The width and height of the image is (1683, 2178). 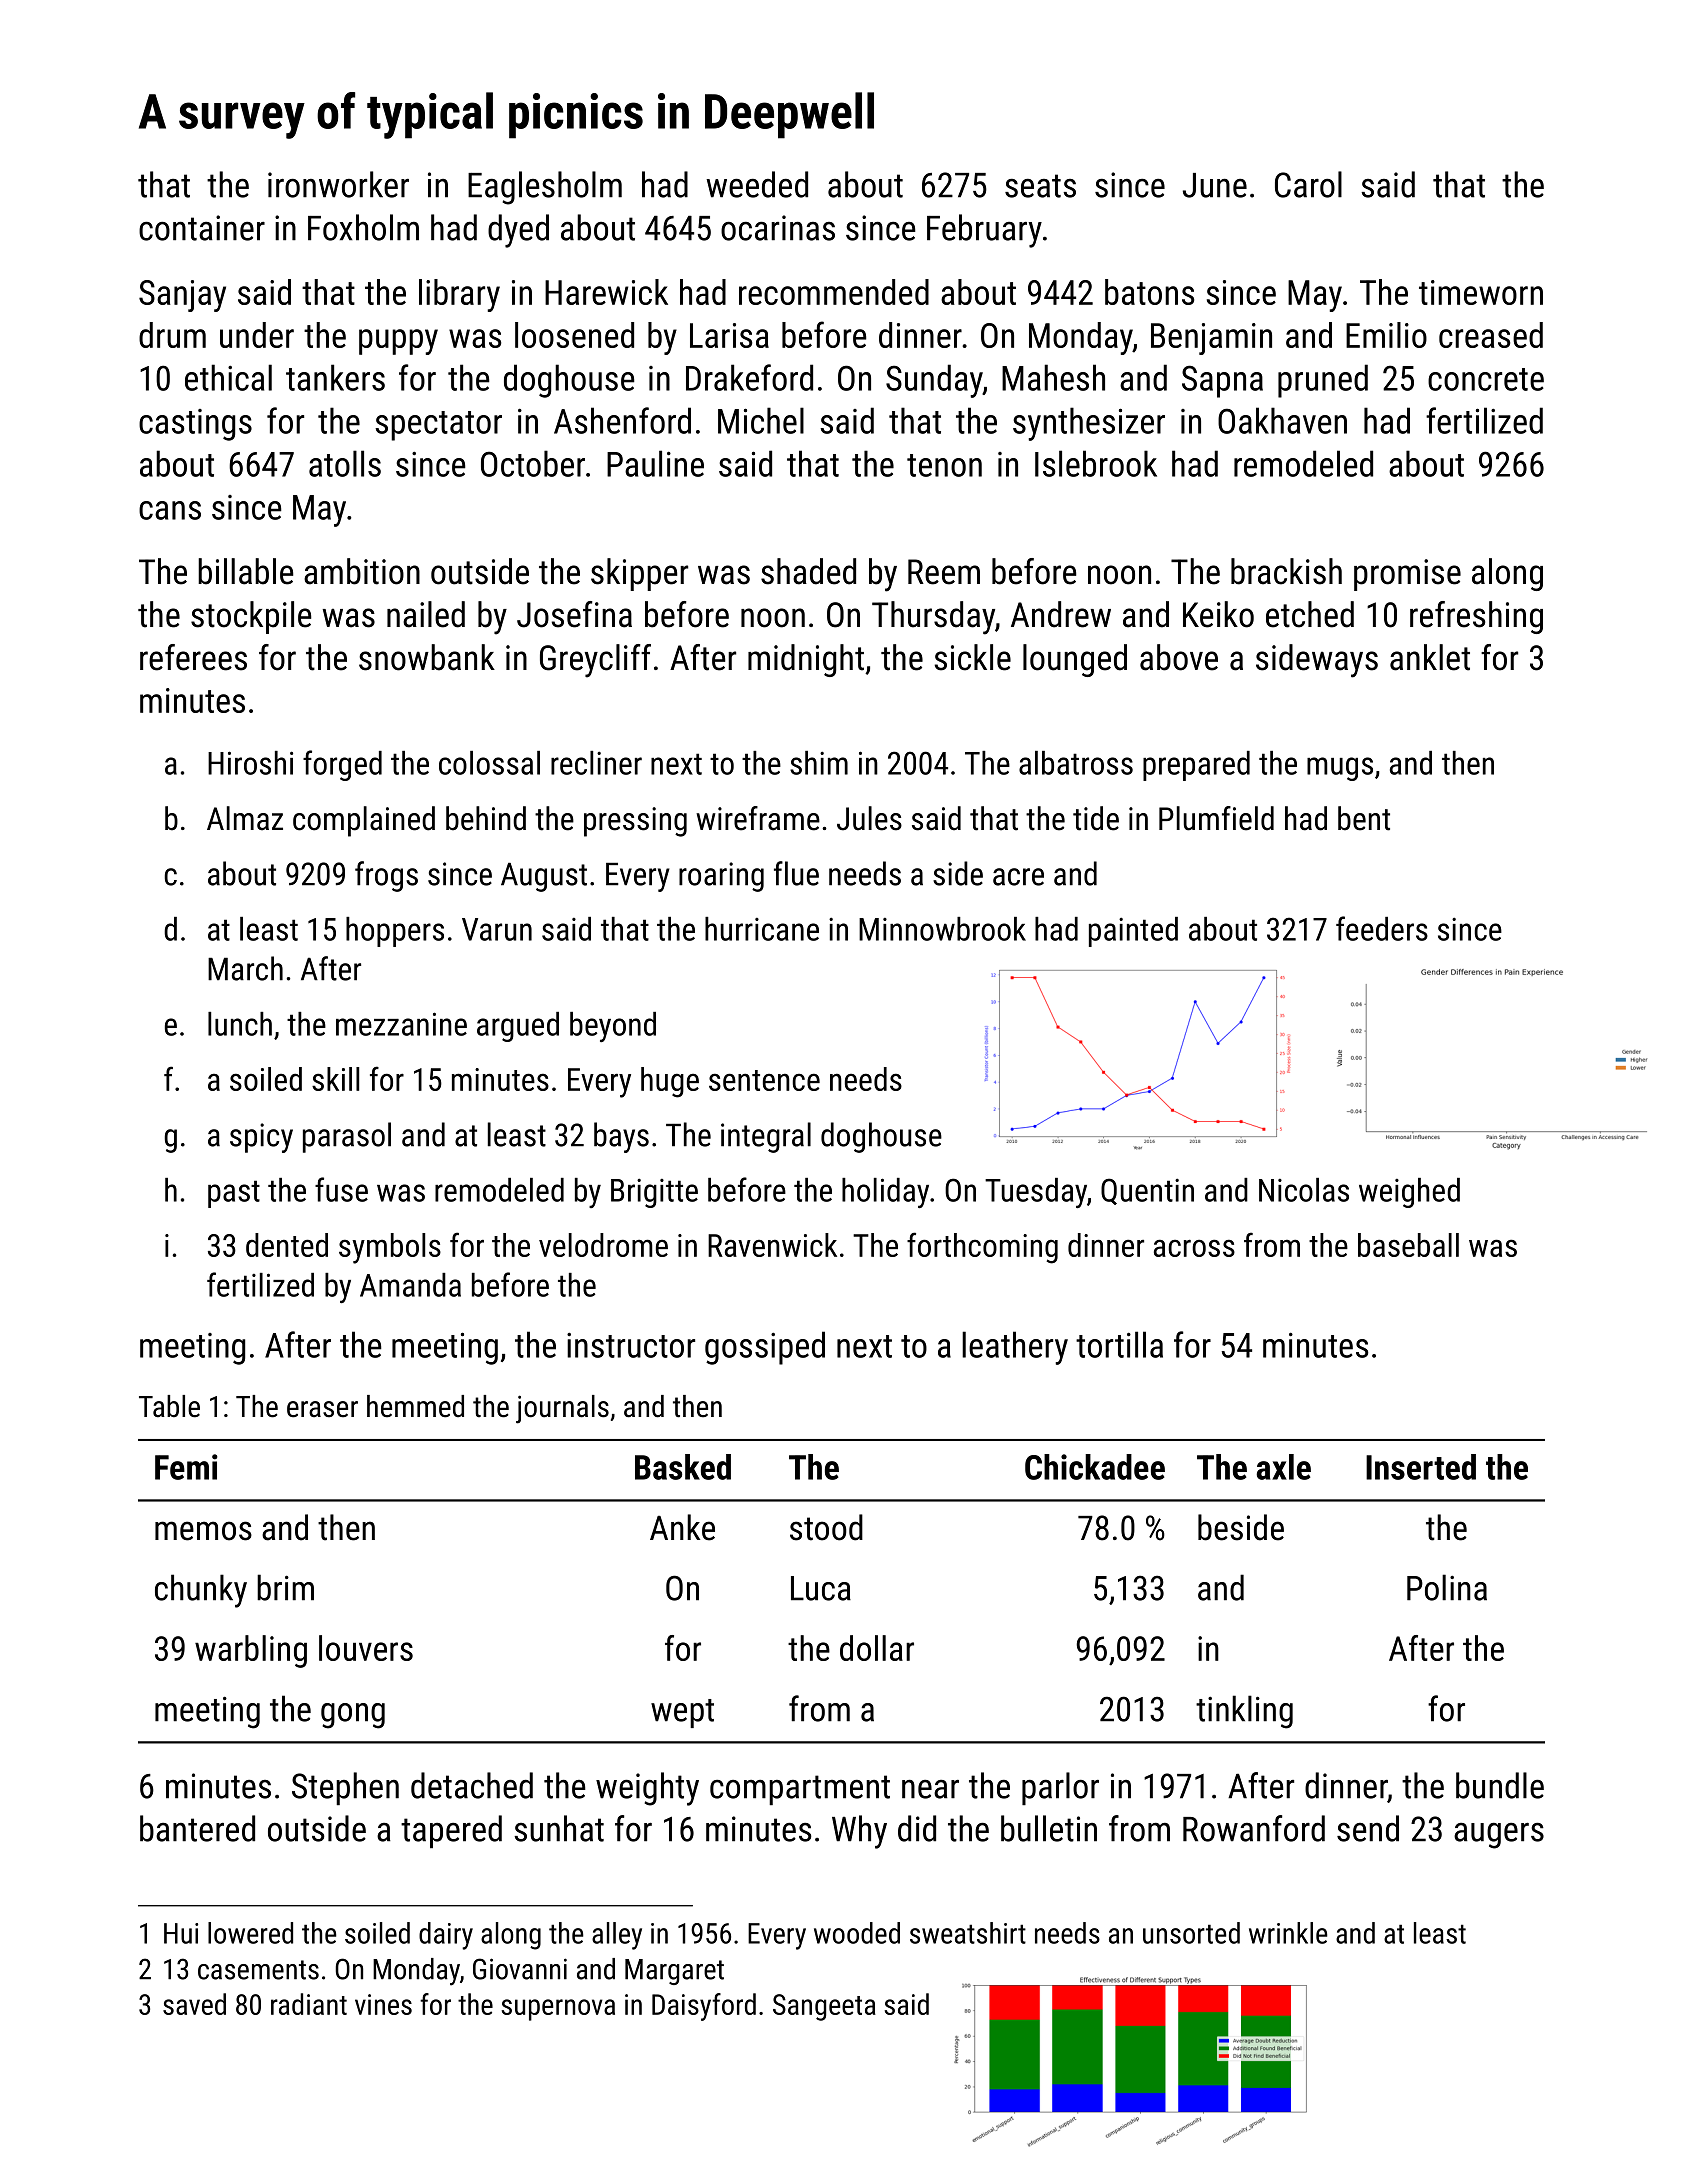 I want to click on Femi, so click(x=186, y=1467).
